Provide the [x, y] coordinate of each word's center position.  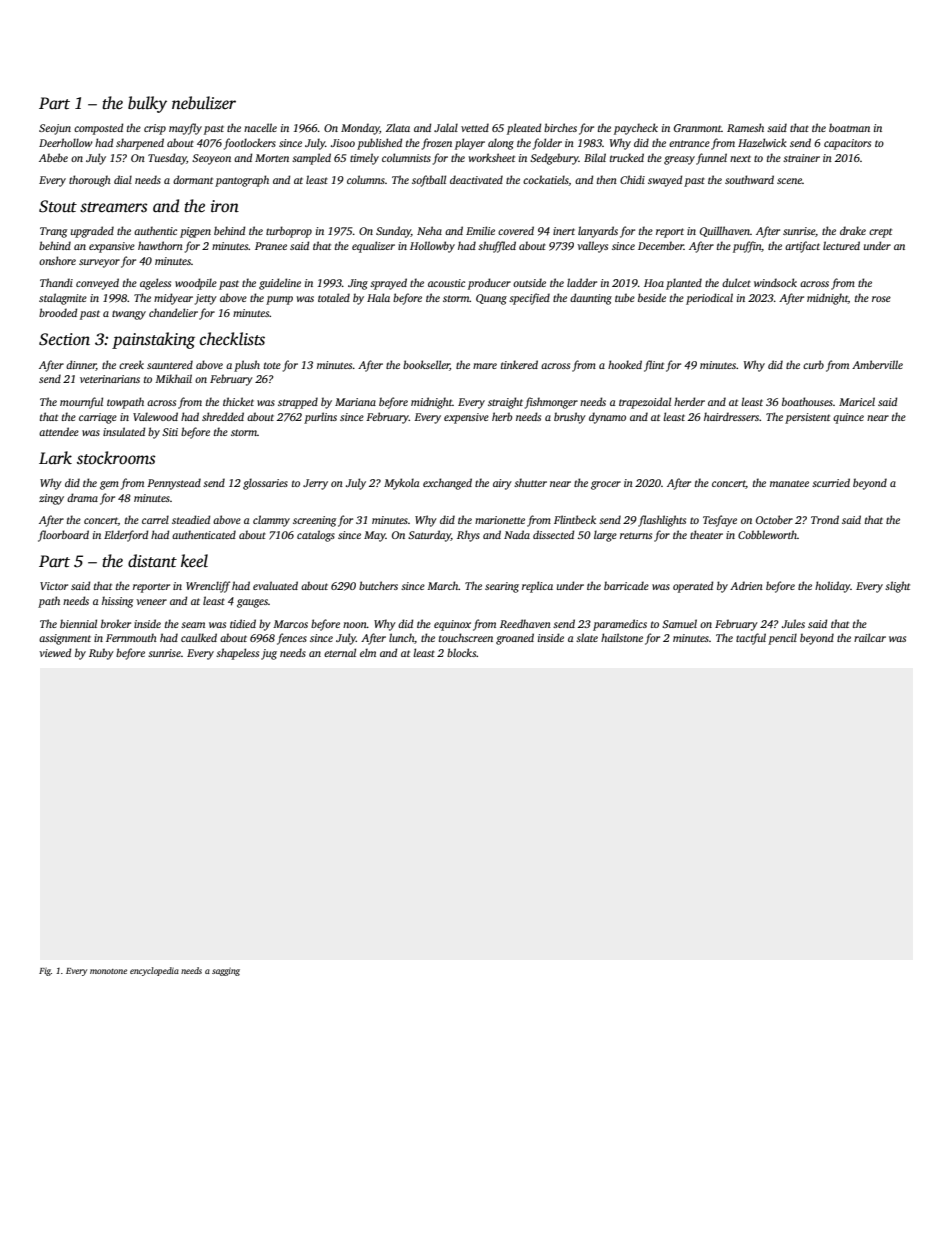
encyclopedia [154, 971]
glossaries [265, 484]
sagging [226, 972]
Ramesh [745, 127]
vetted [475, 127]
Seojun [55, 129]
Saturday [429, 536]
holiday [833, 587]
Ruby [101, 654]
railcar [870, 637]
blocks [462, 652]
